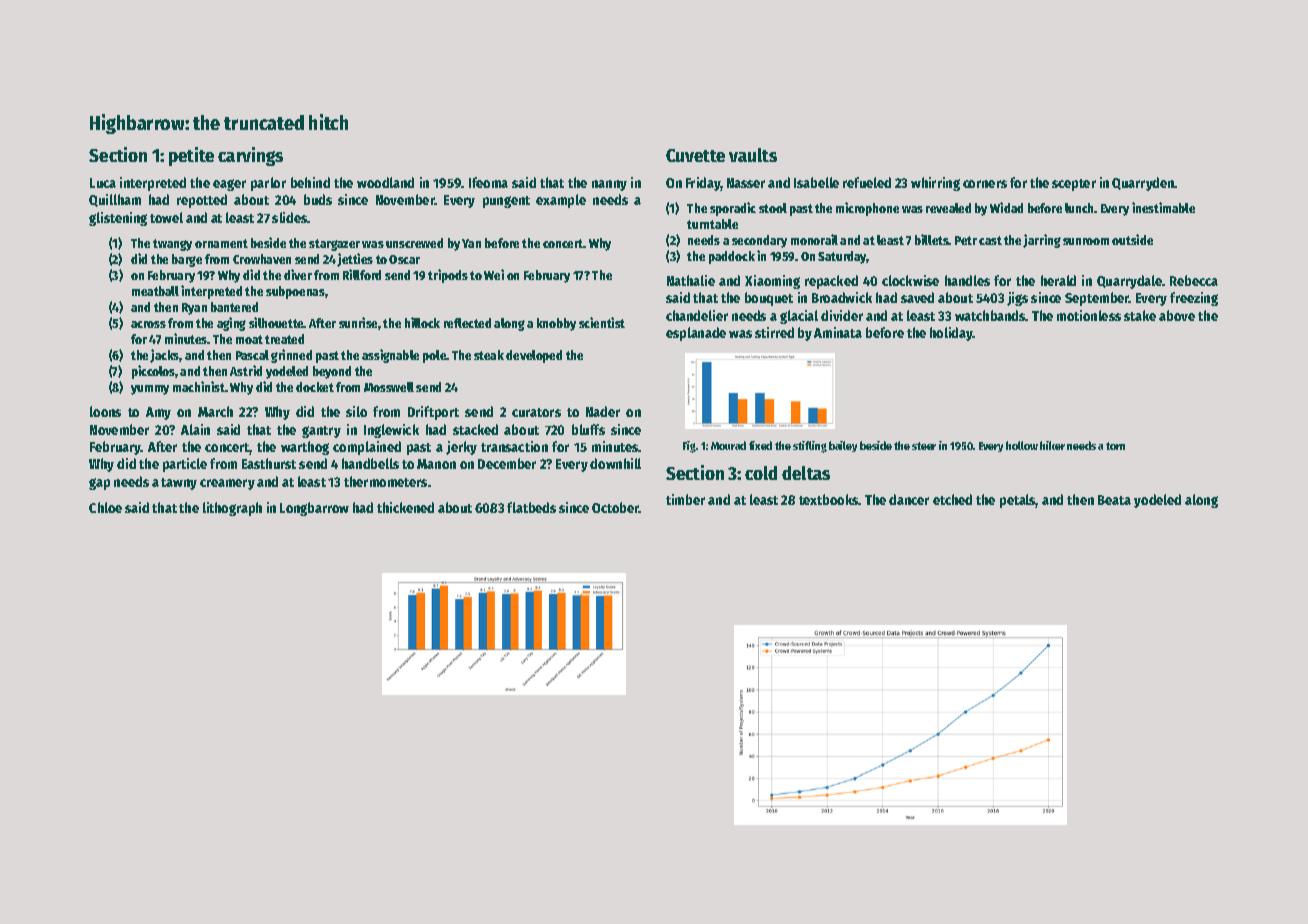 This image has height=924, width=1308. I want to click on Cuvette, so click(695, 155).
